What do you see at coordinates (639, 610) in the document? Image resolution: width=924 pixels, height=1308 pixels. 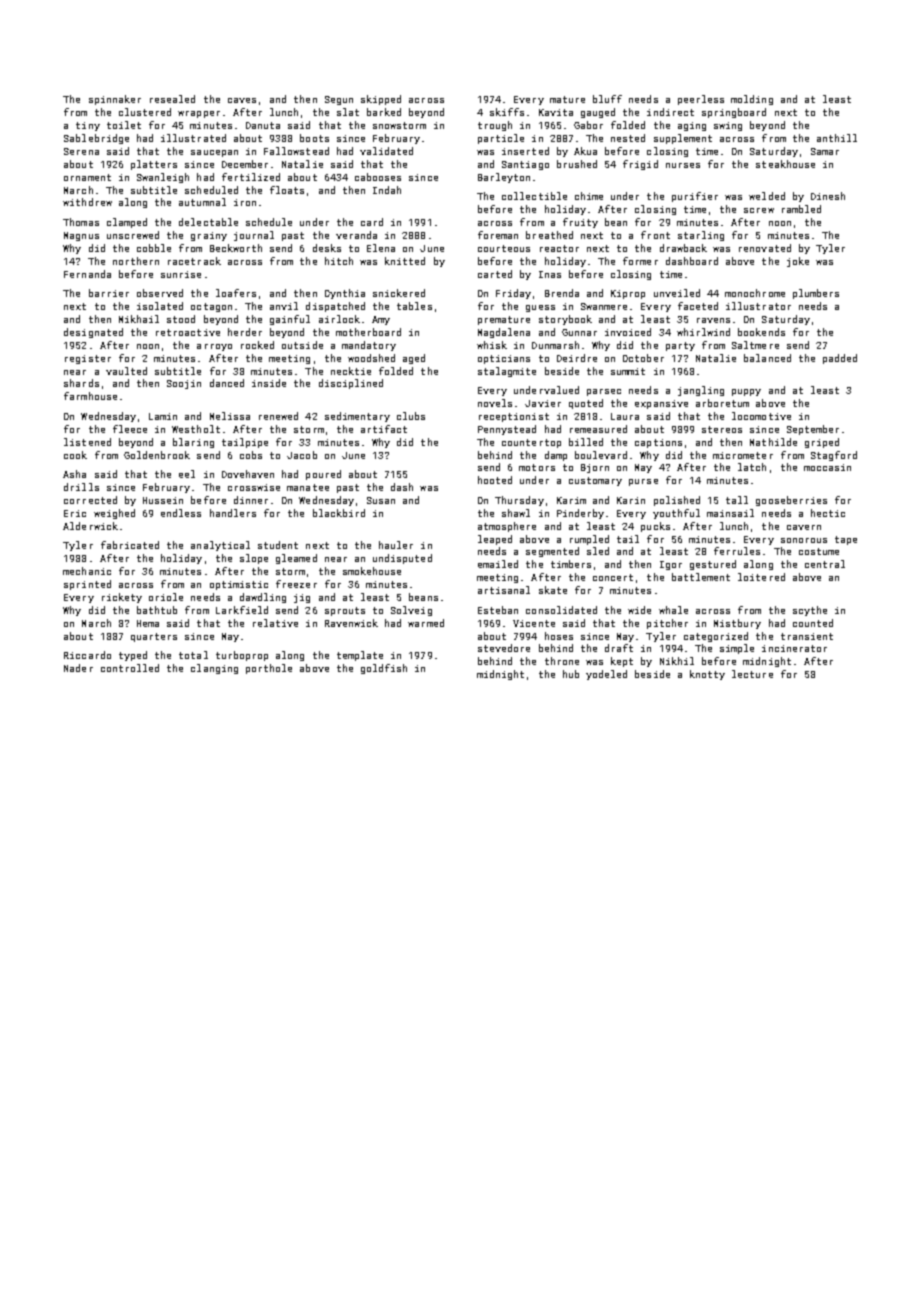 I see `wide` at bounding box center [639, 610].
